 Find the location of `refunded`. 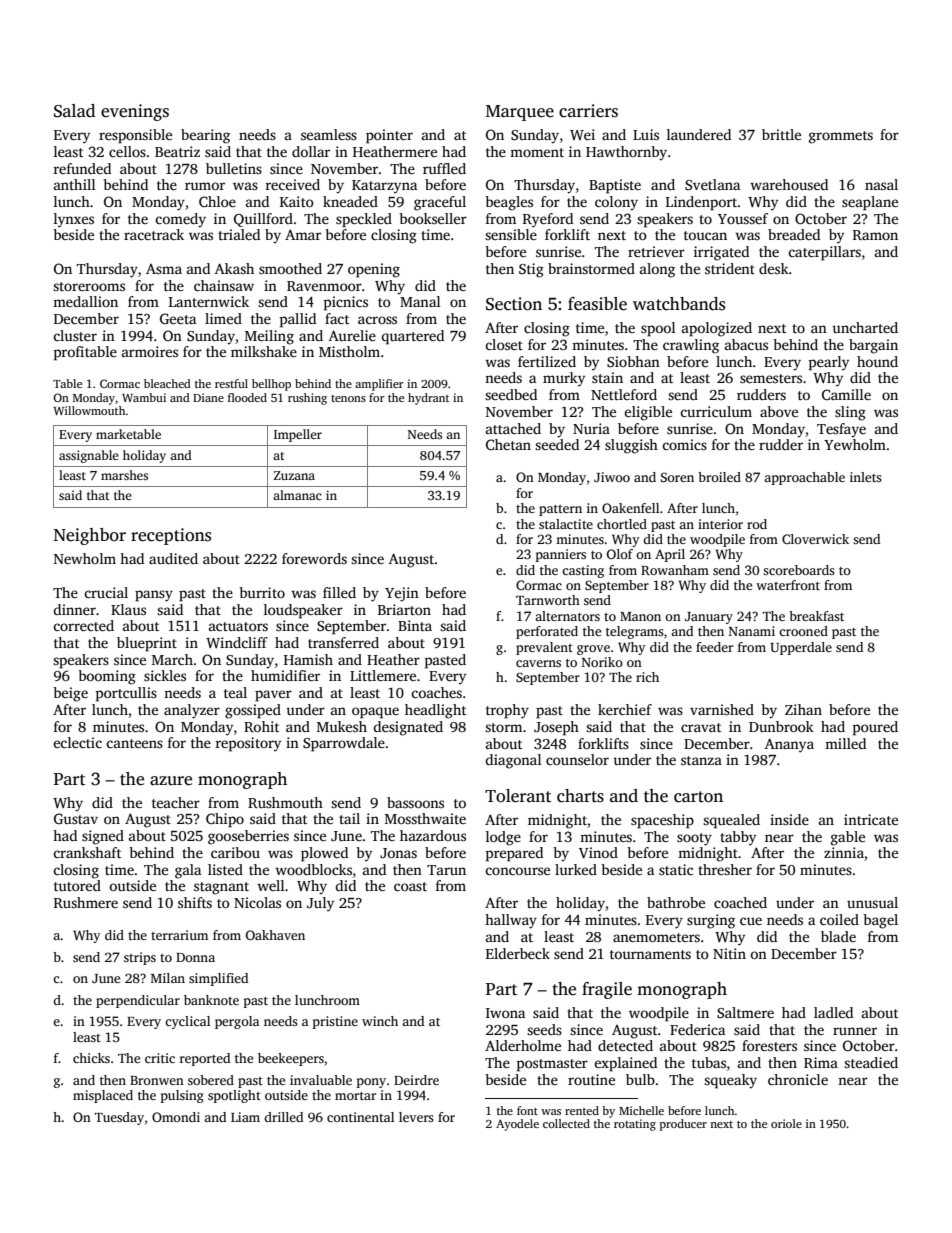

refunded is located at coordinates (82, 168).
